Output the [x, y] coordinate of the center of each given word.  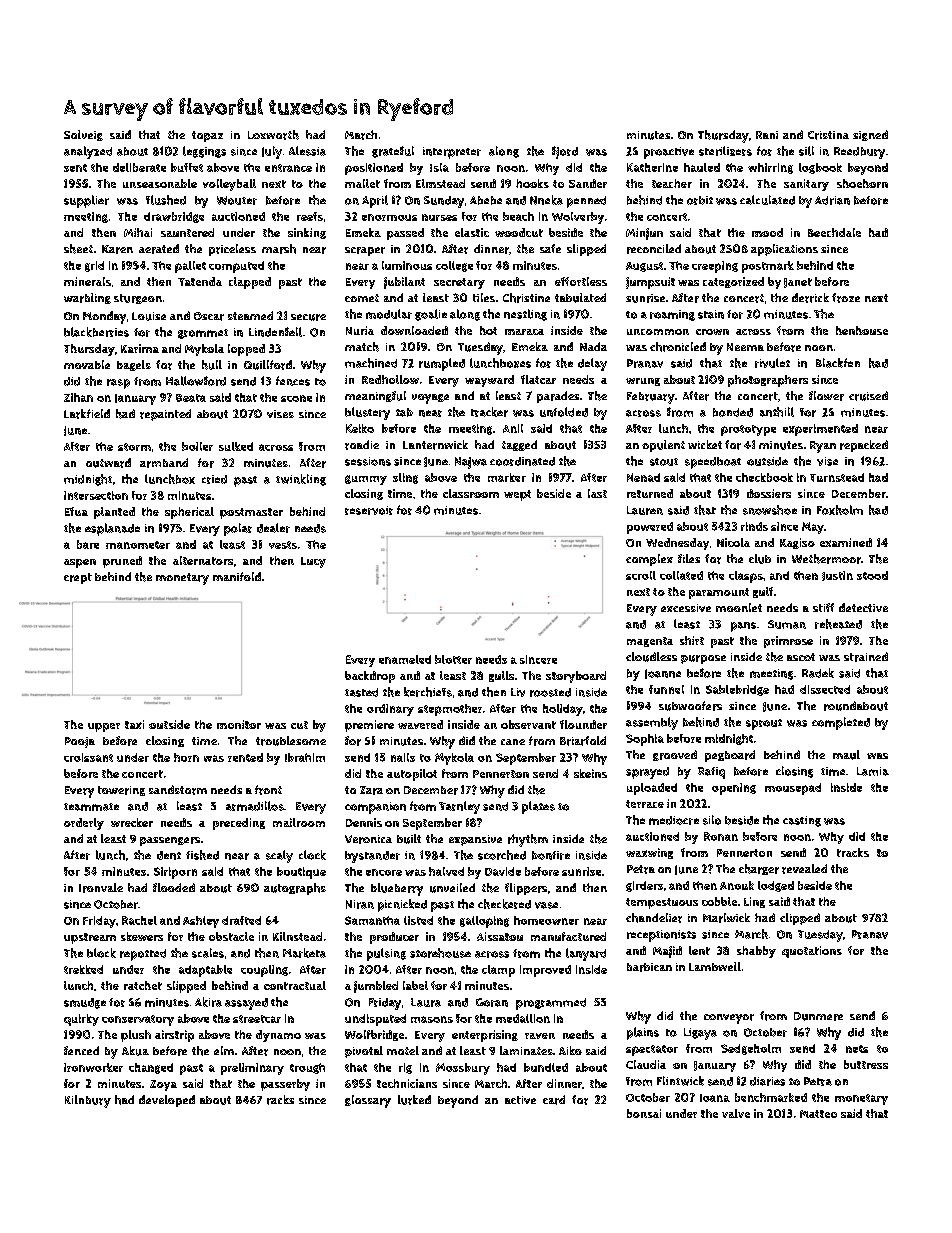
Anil [513, 428]
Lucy [313, 562]
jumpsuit [650, 283]
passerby [285, 1085]
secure [308, 317]
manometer [138, 545]
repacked [864, 446]
